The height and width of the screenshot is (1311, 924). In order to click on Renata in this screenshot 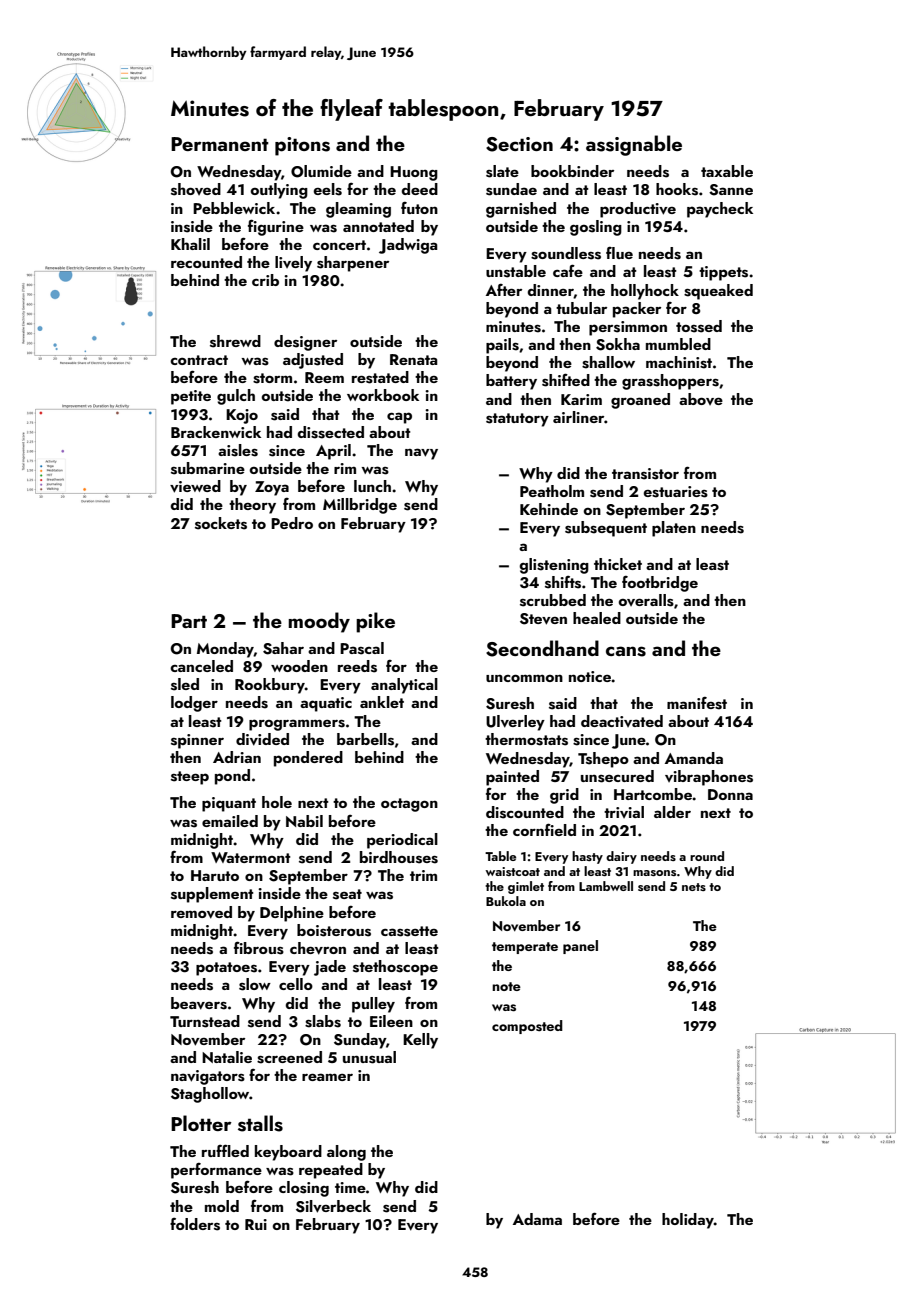, I will do `click(414, 359)`.
